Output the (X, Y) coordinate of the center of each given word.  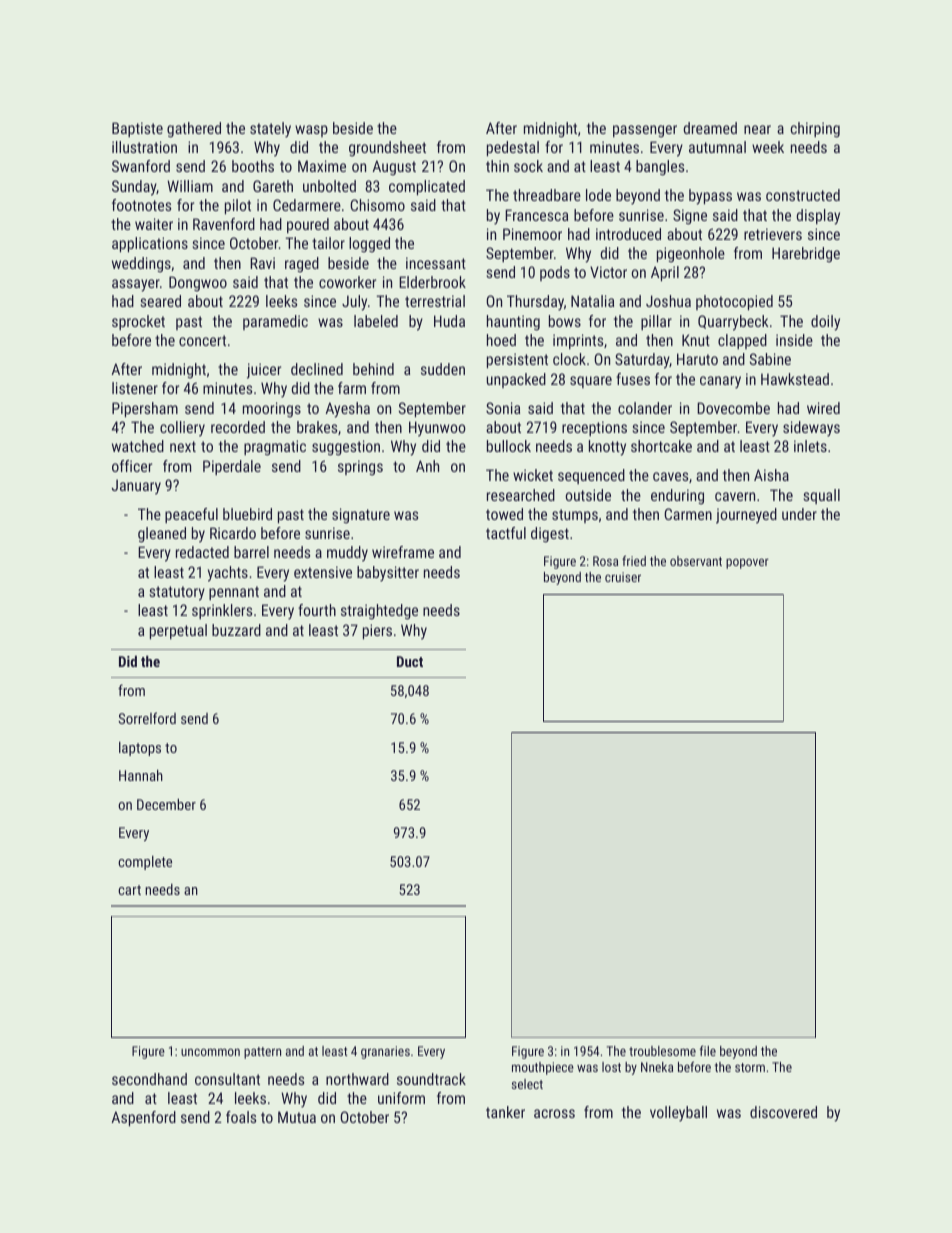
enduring (677, 497)
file (708, 1050)
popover (747, 563)
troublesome (662, 1051)
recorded (238, 427)
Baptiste (137, 129)
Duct (410, 661)
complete (145, 863)
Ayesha (348, 410)
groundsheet (387, 149)
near (757, 129)
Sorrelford (147, 718)
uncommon (210, 1052)
